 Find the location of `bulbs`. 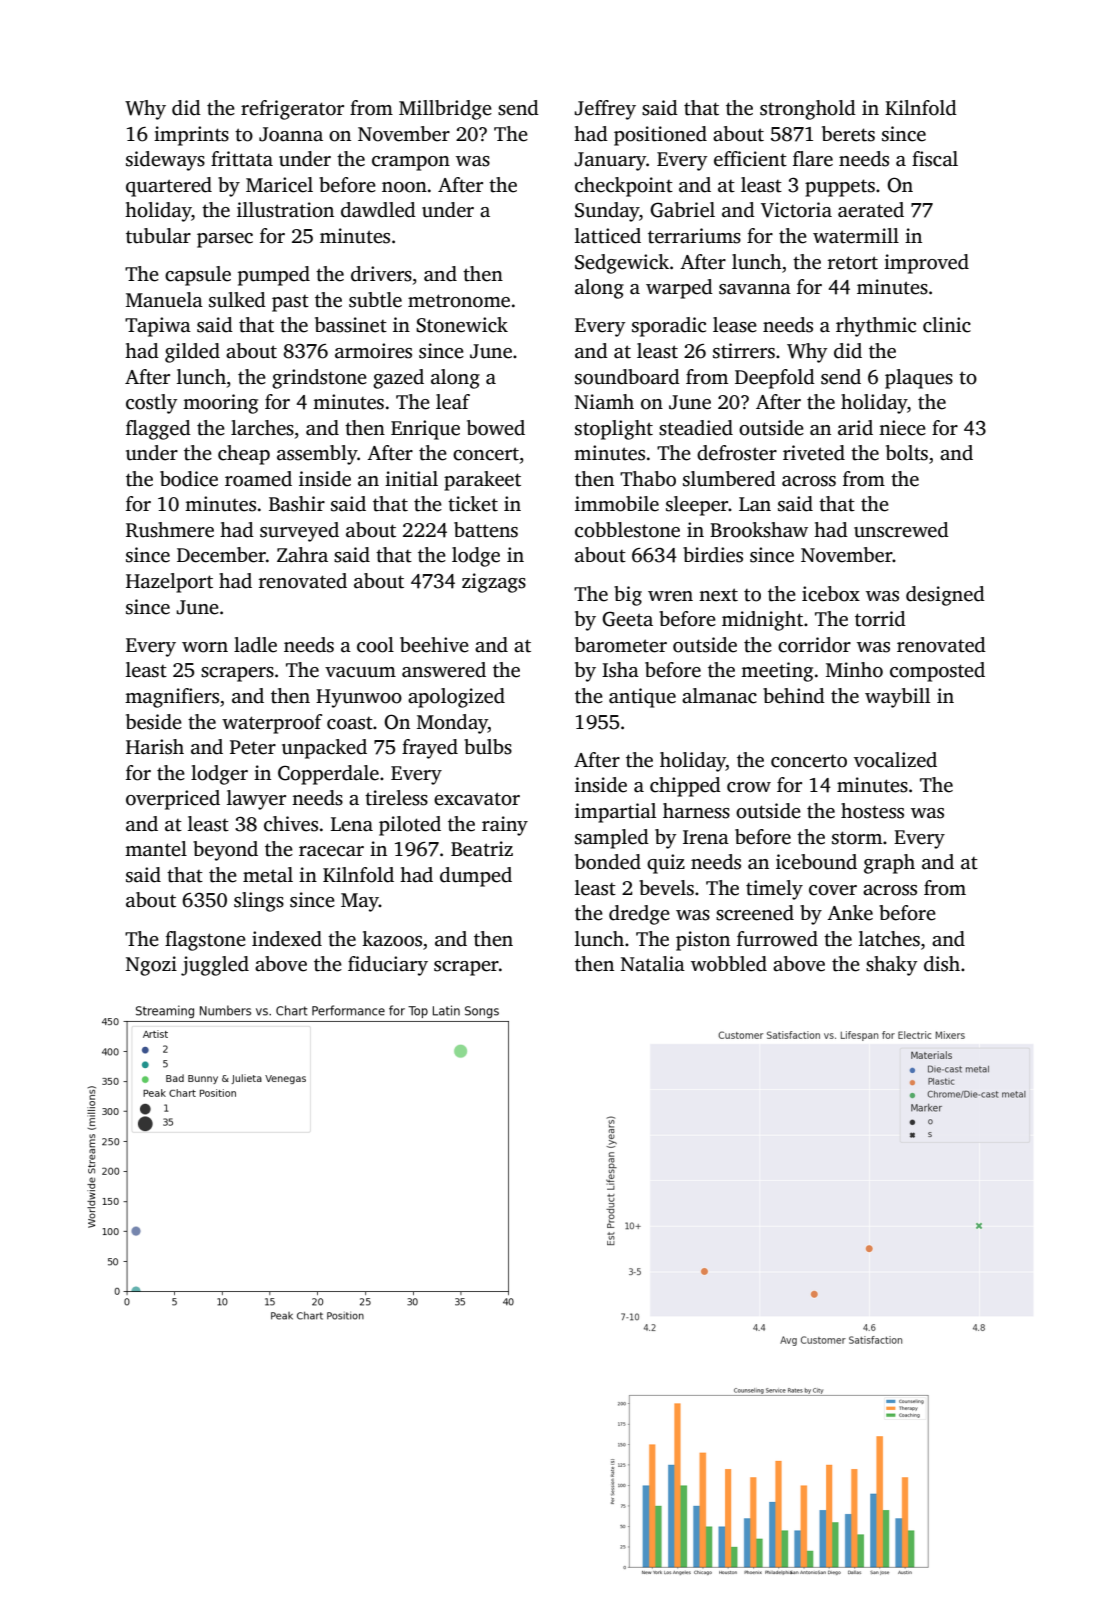

bulbs is located at coordinates (488, 747).
